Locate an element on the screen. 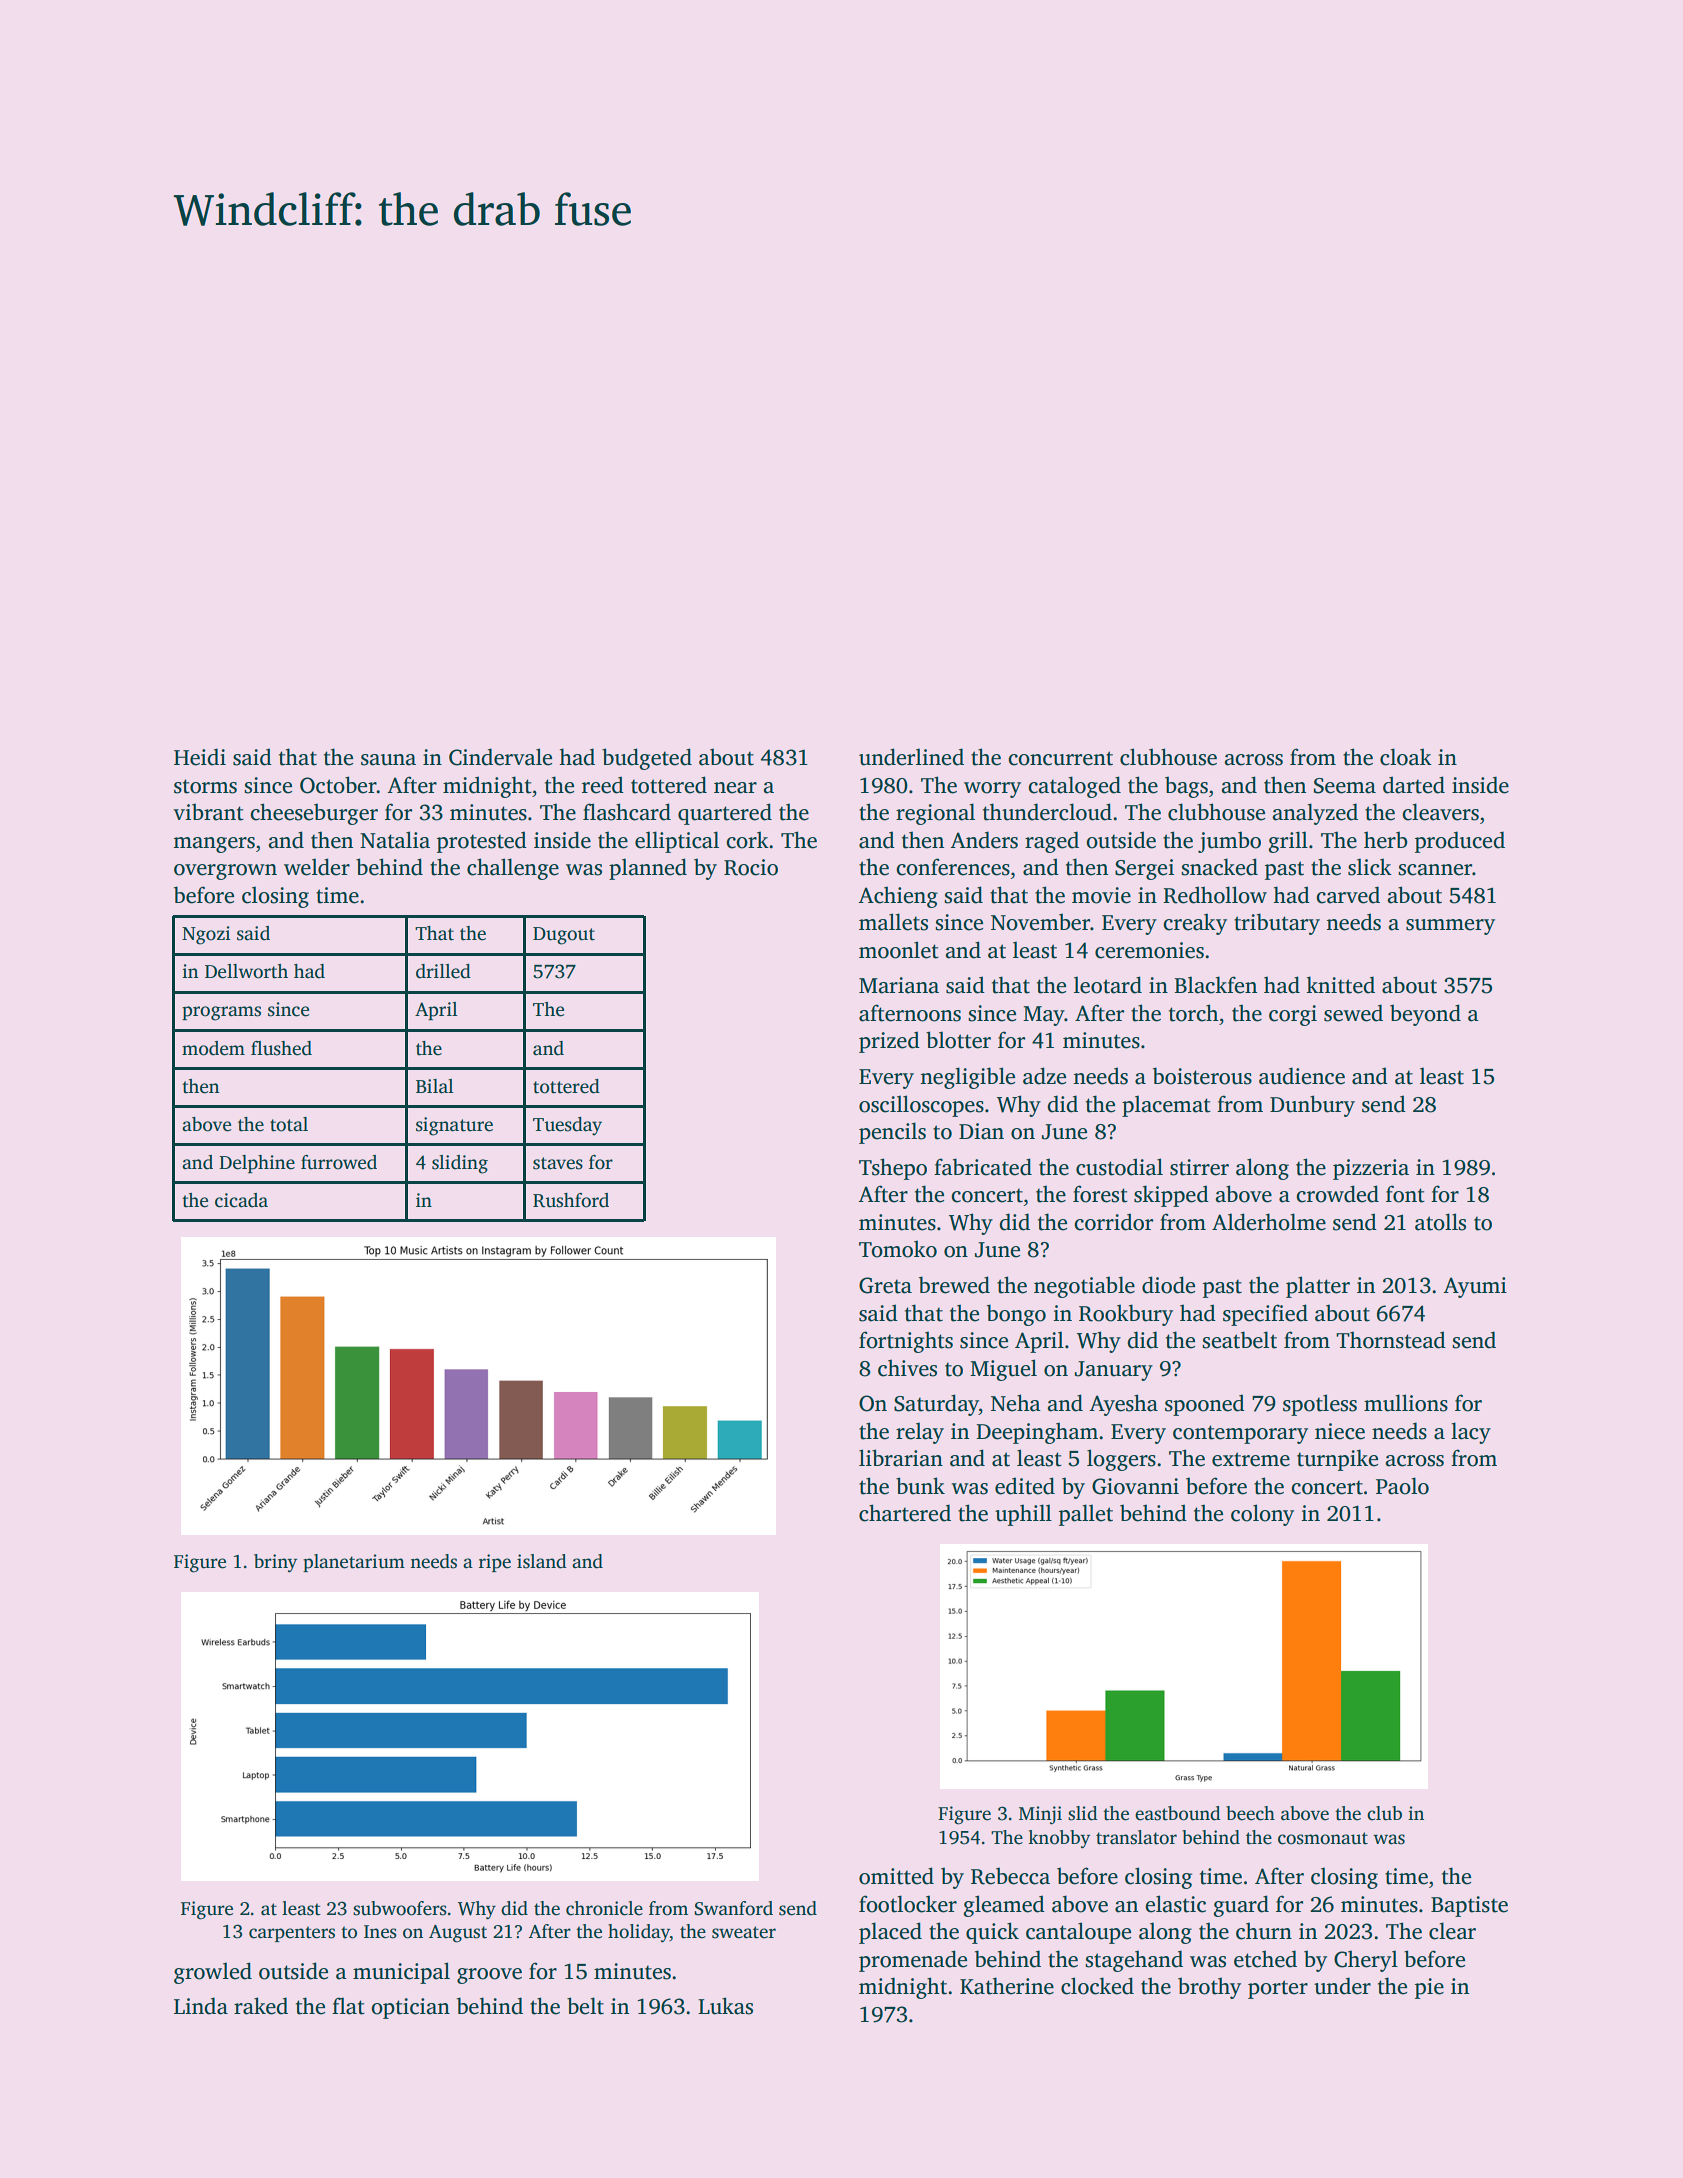 The width and height of the screenshot is (1683, 2178). Dugout is located at coordinates (564, 936).
